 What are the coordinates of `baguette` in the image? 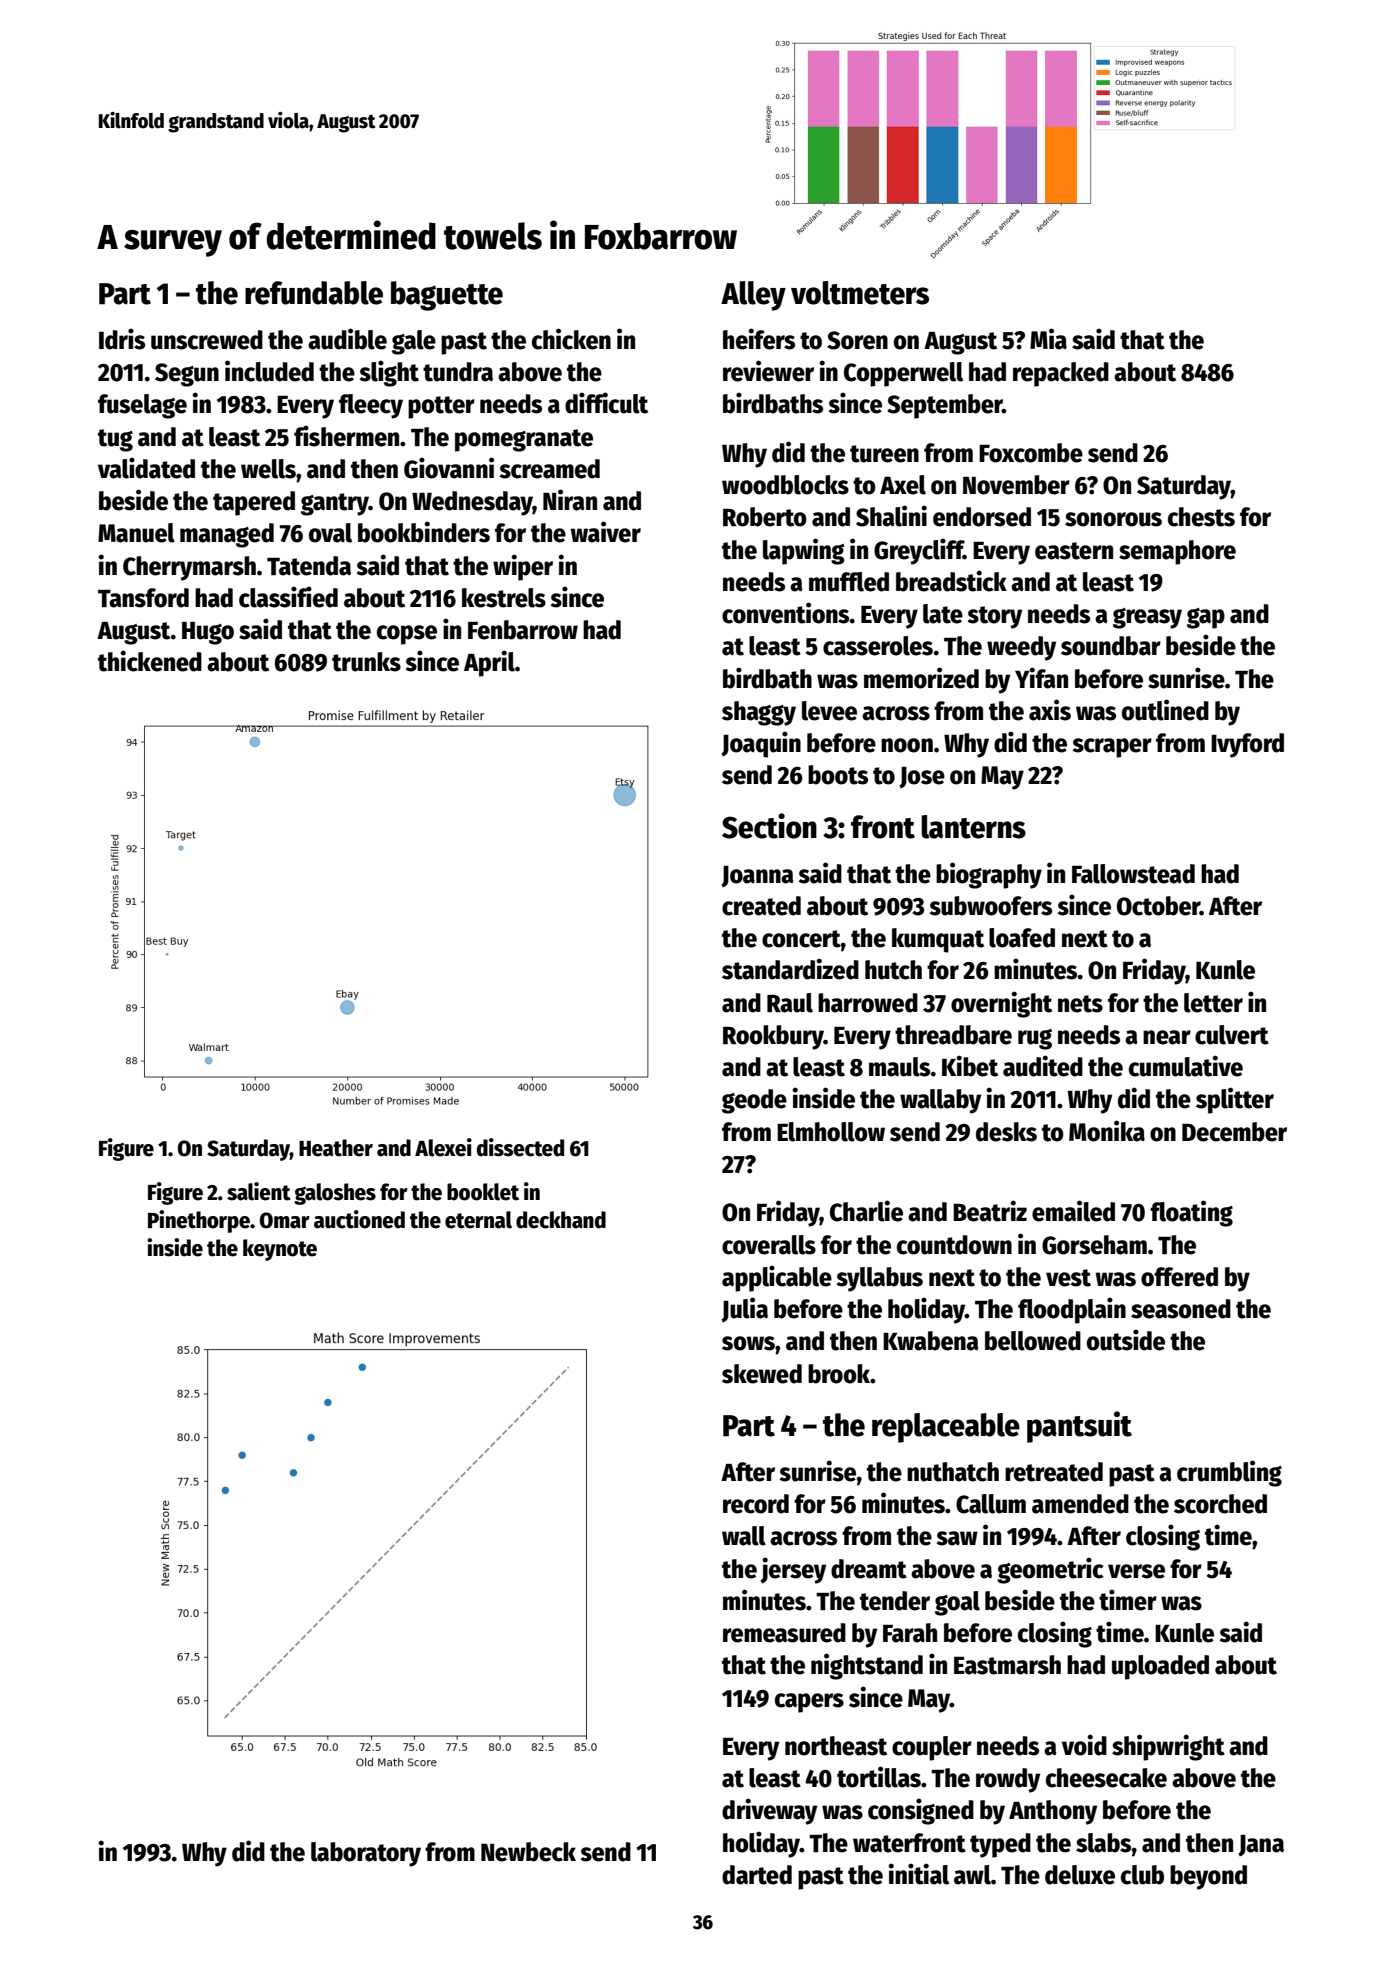 It's located at (447, 296).
